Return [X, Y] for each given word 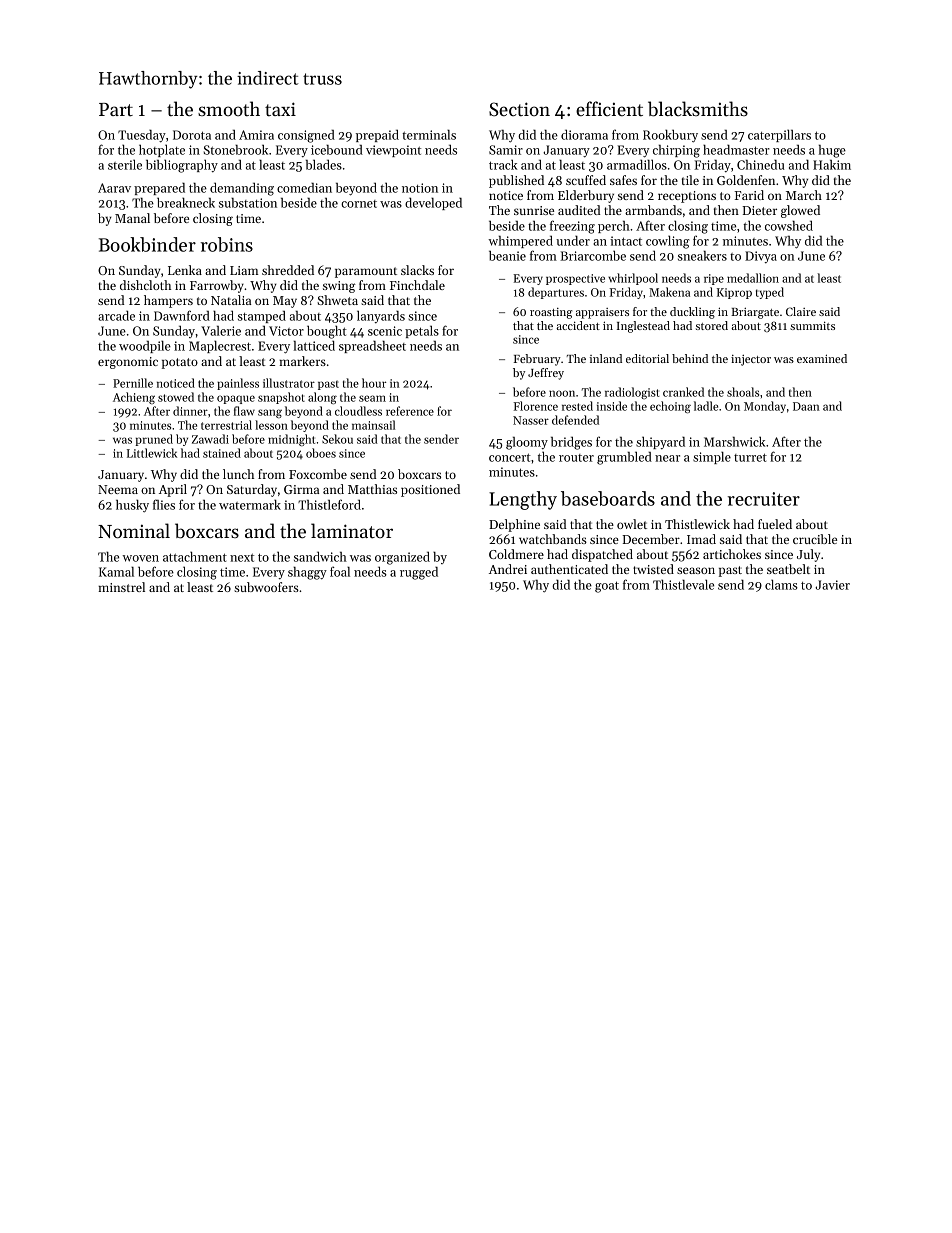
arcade [116, 315]
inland [606, 358]
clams [781, 584]
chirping [676, 151]
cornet [359, 204]
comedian [304, 188]
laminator [352, 531]
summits [812, 325]
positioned [430, 490]
